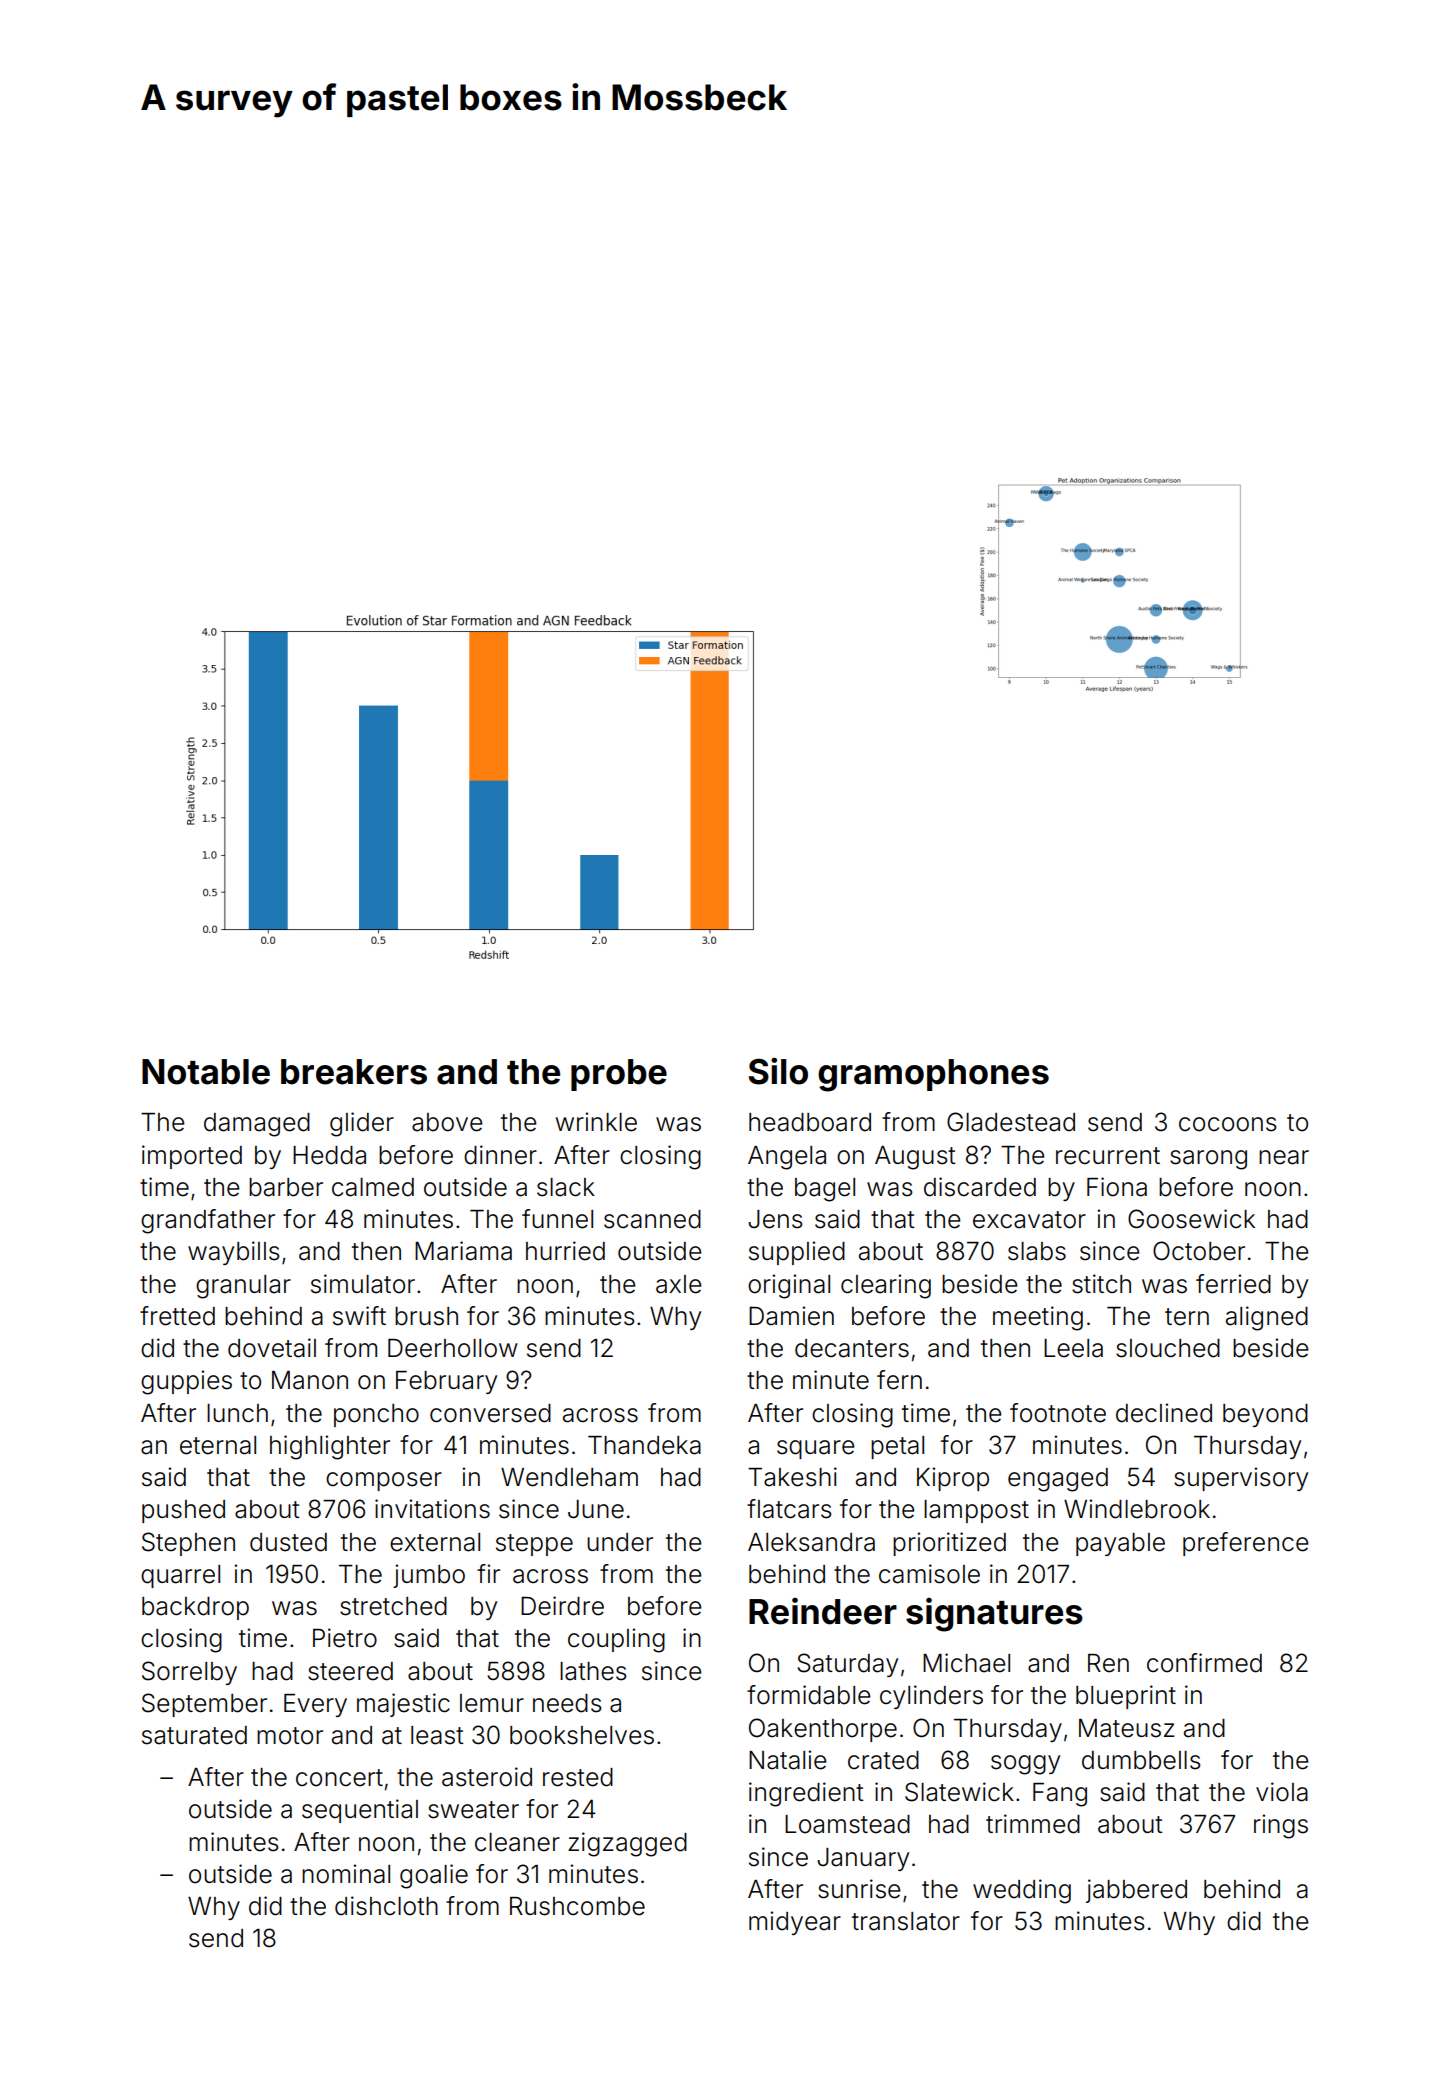  Describe the element at coordinates (582, 1735) in the screenshot. I see `bookshelves` at that location.
